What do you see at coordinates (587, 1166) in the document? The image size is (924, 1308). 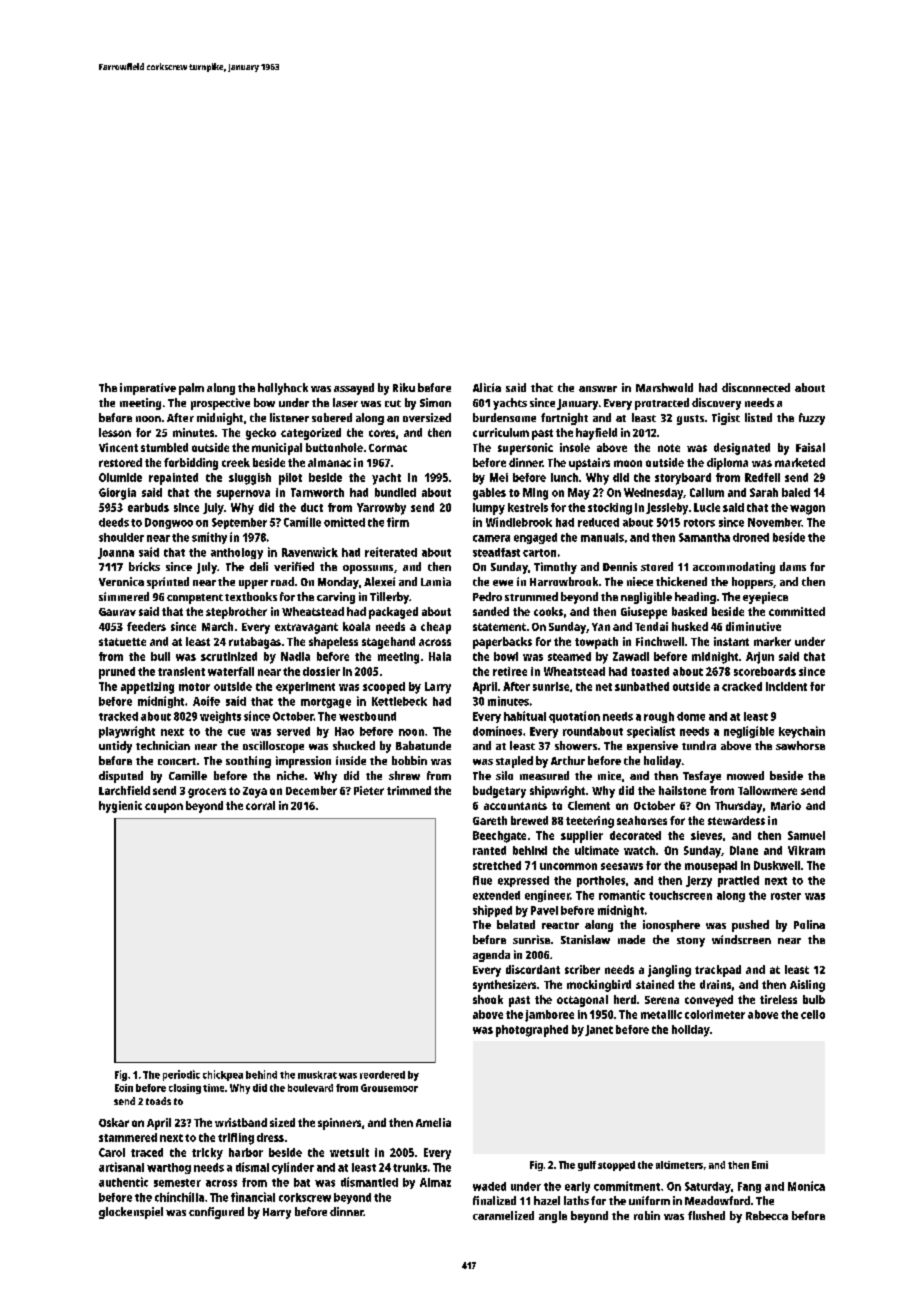 I see `gulf` at bounding box center [587, 1166].
